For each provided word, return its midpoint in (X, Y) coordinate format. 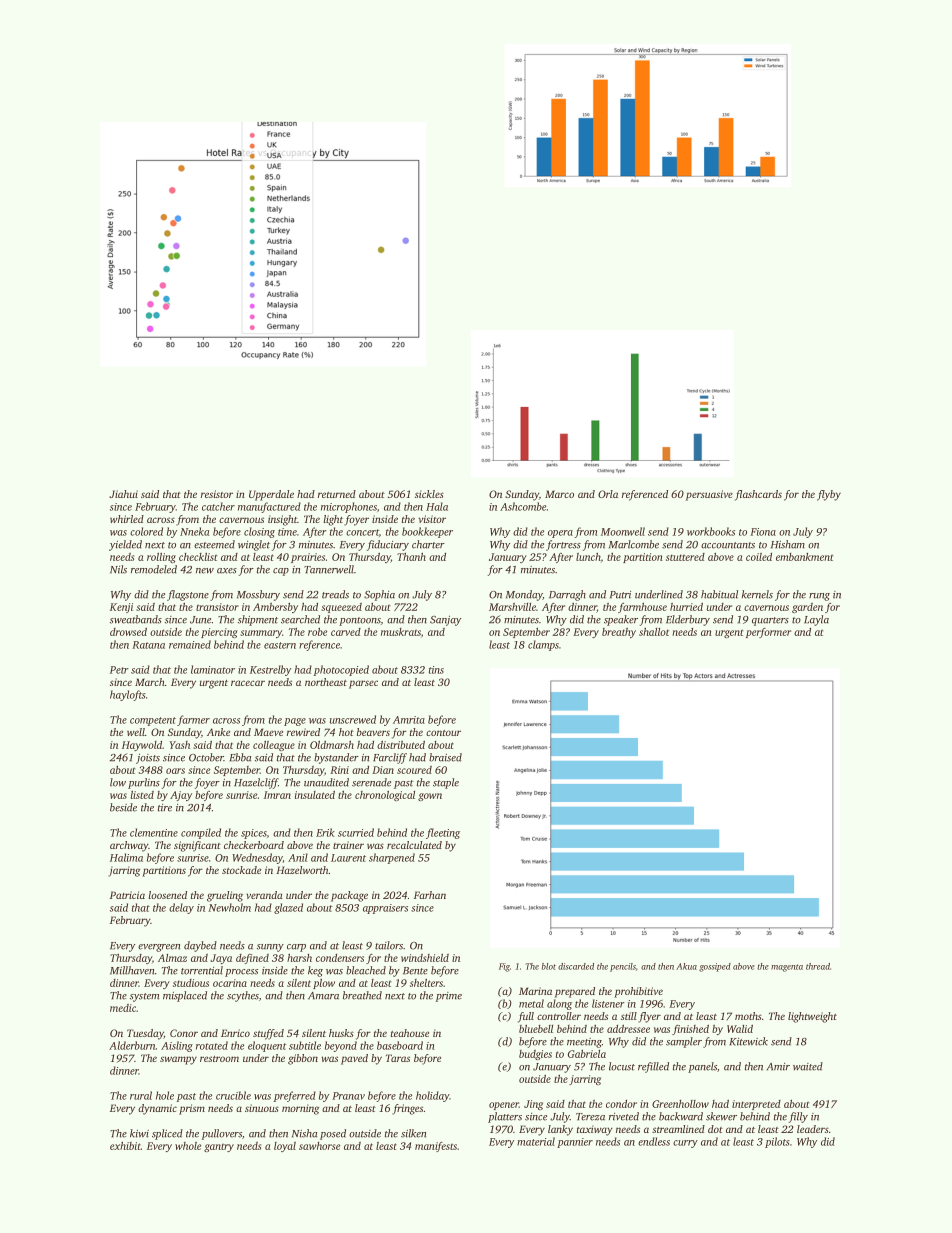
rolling (161, 558)
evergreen (159, 948)
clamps (543, 645)
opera (560, 534)
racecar (248, 683)
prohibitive (638, 992)
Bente (415, 971)
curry (685, 1144)
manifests (436, 1147)
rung (819, 597)
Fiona (763, 532)
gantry (219, 1147)
